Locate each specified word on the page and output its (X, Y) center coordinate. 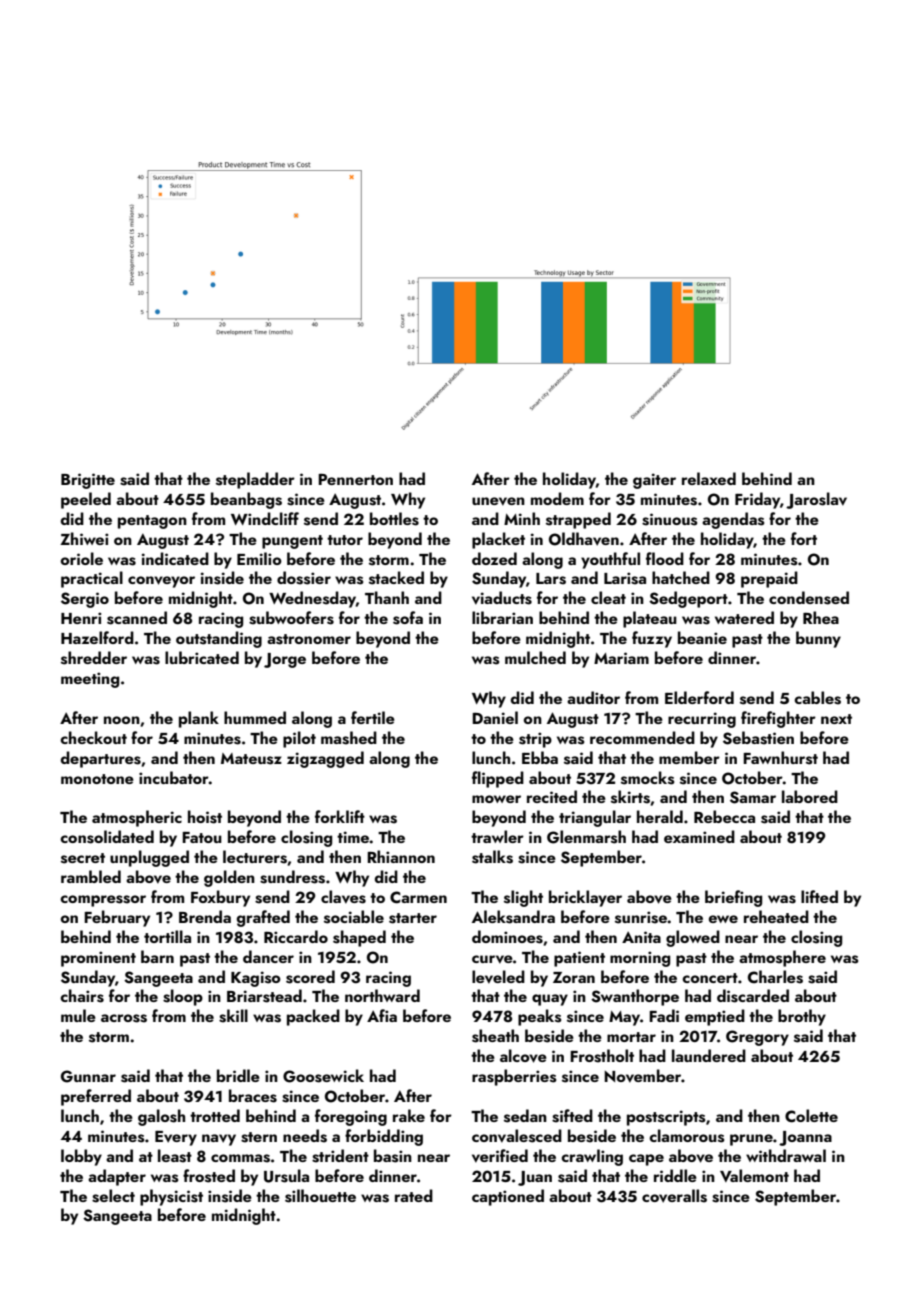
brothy (802, 1017)
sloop (183, 997)
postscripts (666, 1118)
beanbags (246, 500)
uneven (498, 501)
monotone (97, 779)
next (836, 719)
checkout (93, 737)
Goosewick (323, 1076)
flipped (498, 779)
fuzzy (652, 639)
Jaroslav (816, 500)
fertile (373, 717)
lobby (81, 1157)
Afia (382, 1015)
